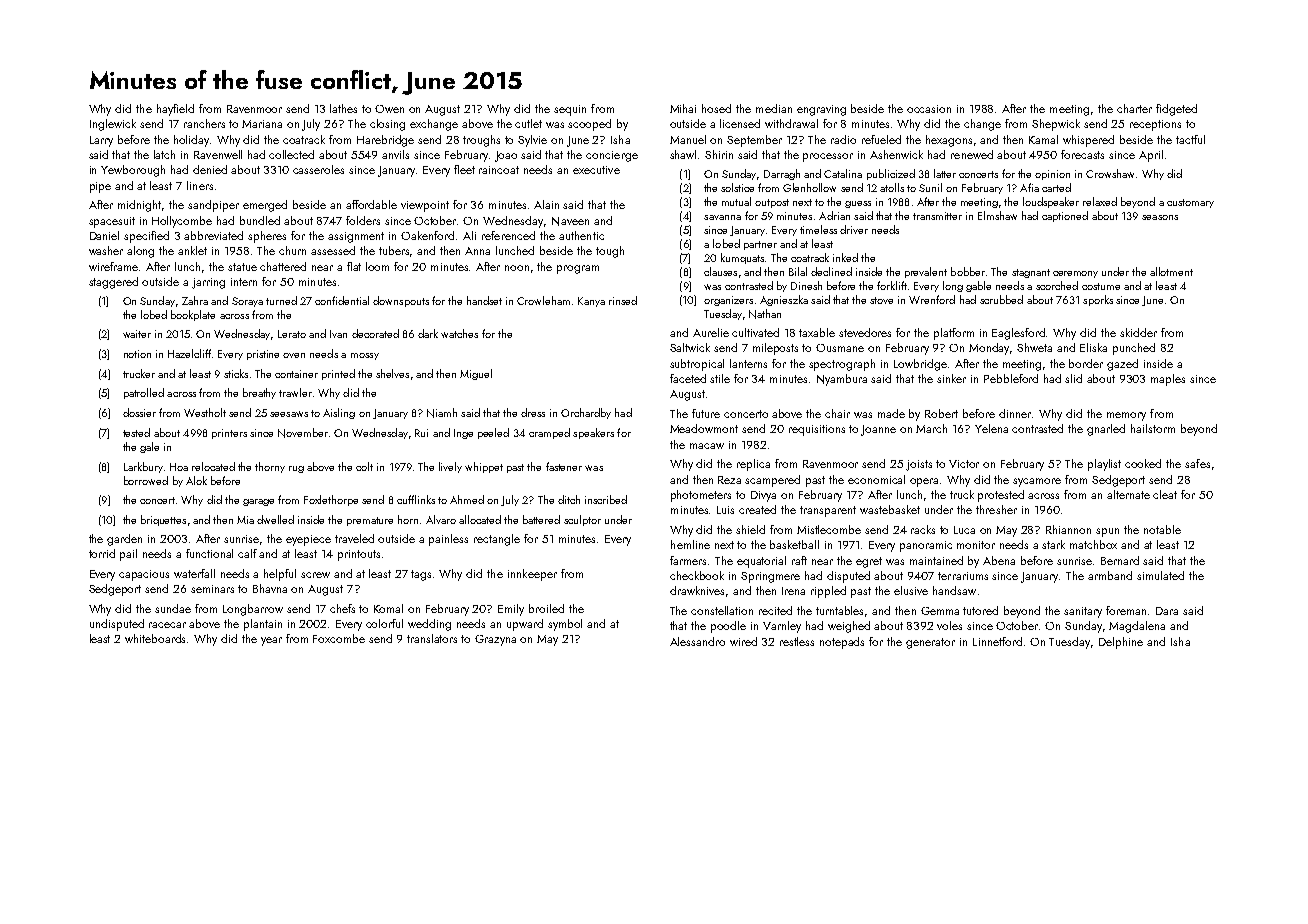 This image has height=924, width=1308. What do you see at coordinates (263, 625) in the image?
I see `plantain` at bounding box center [263, 625].
